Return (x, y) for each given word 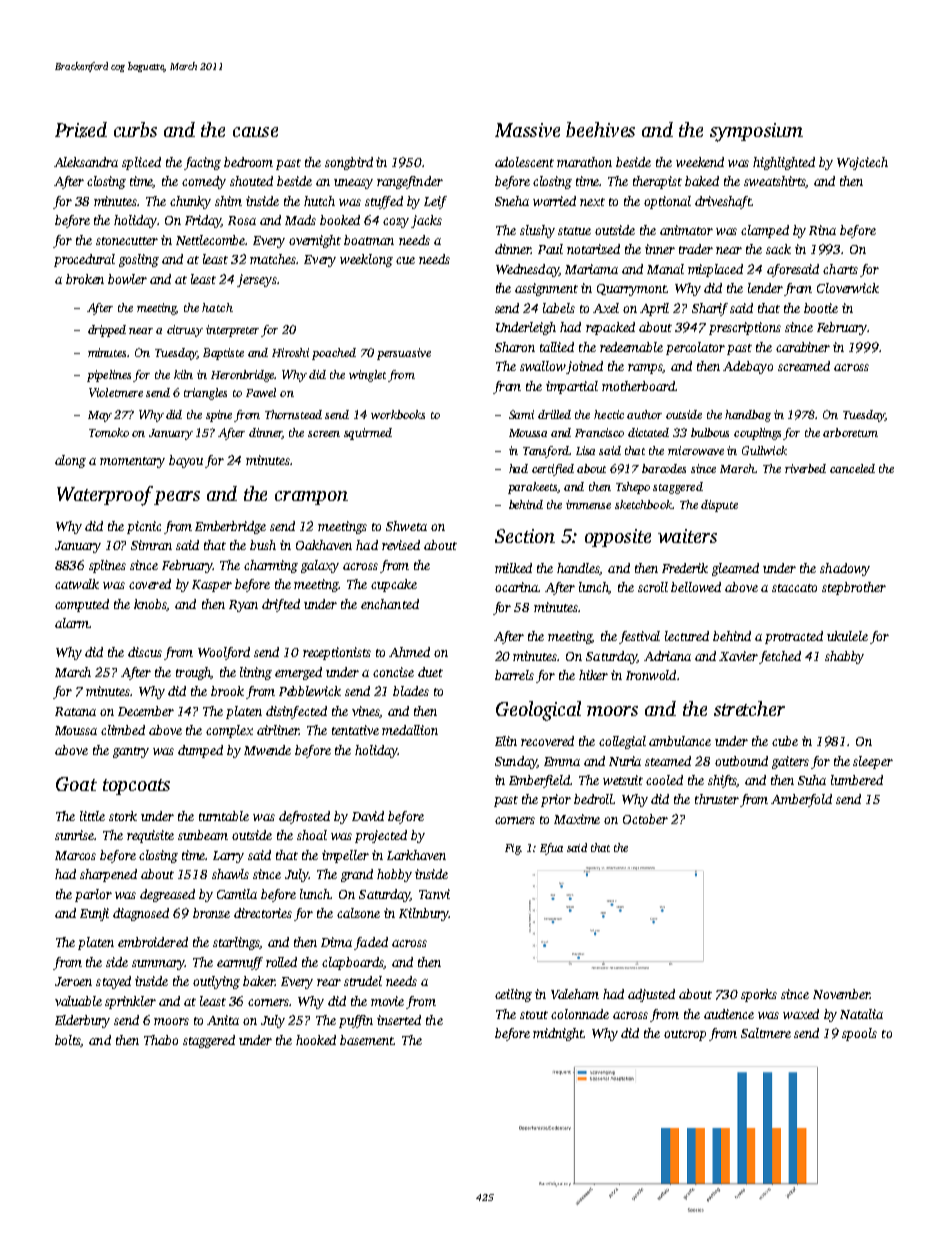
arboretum (850, 432)
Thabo (161, 1040)
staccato (794, 588)
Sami (521, 414)
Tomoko (109, 432)
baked (702, 181)
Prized (81, 130)
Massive (527, 130)
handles (578, 569)
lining (256, 673)
